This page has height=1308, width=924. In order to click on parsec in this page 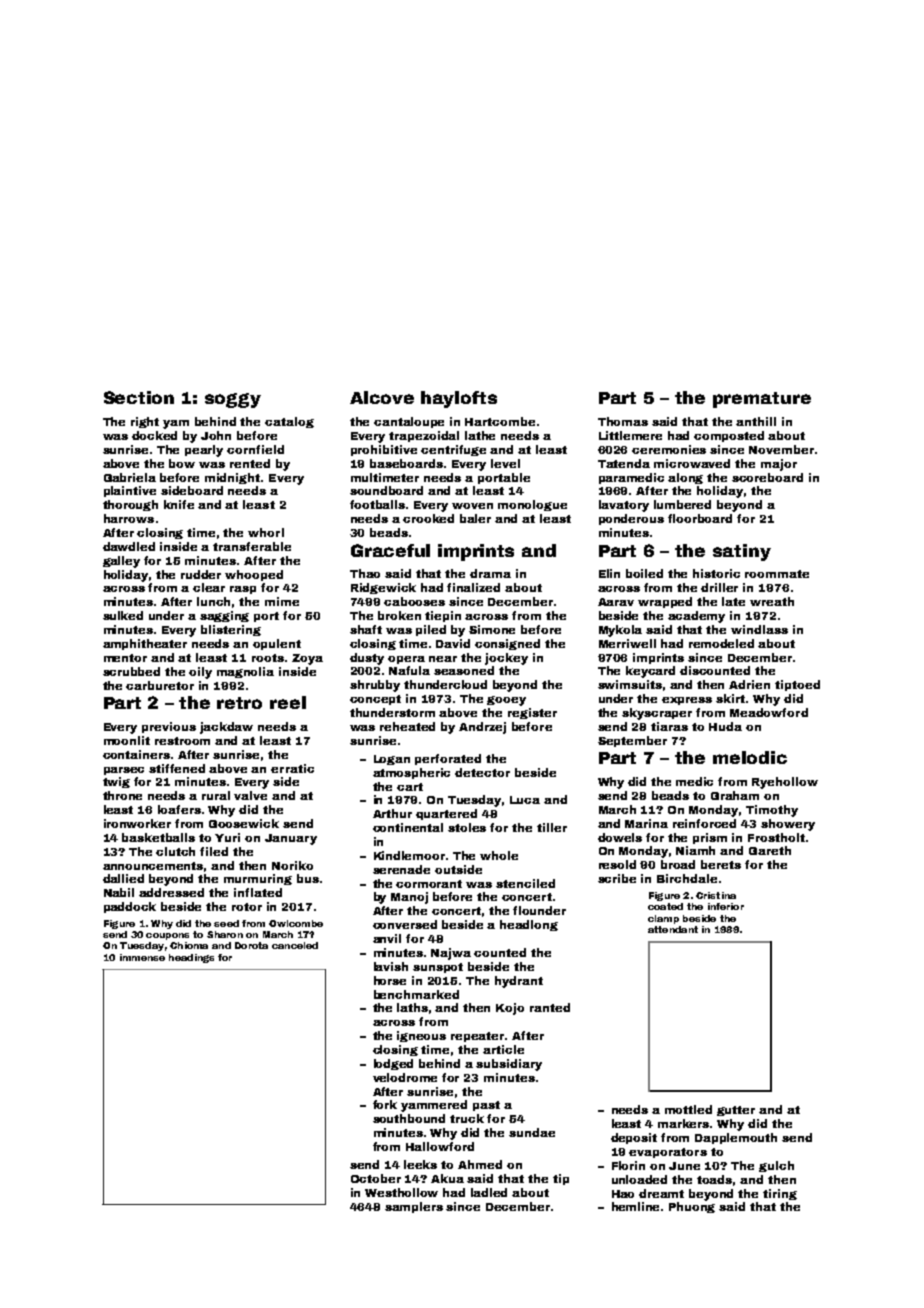, I will do `click(124, 771)`.
